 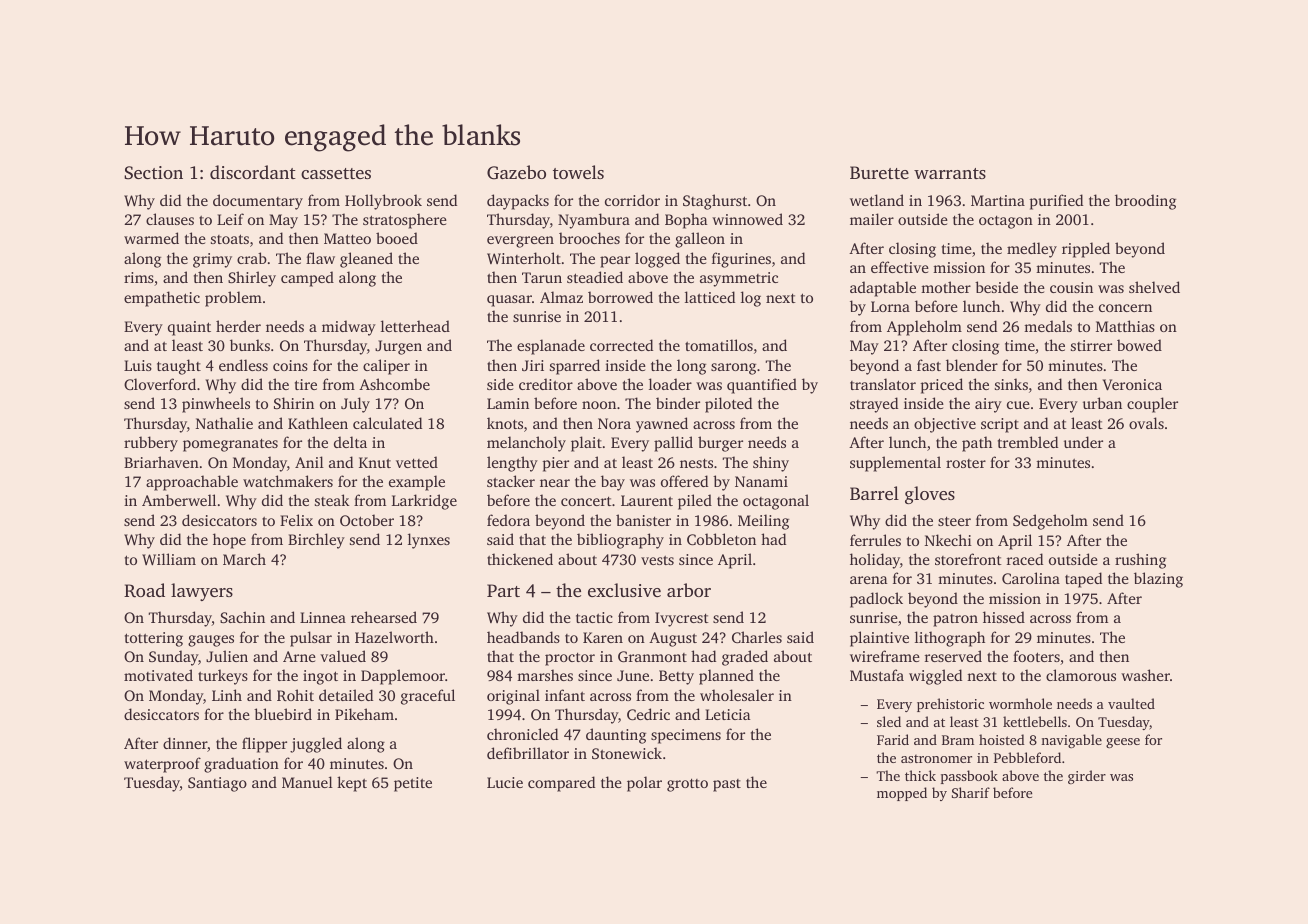 I want to click on Jurgen, so click(x=398, y=347).
